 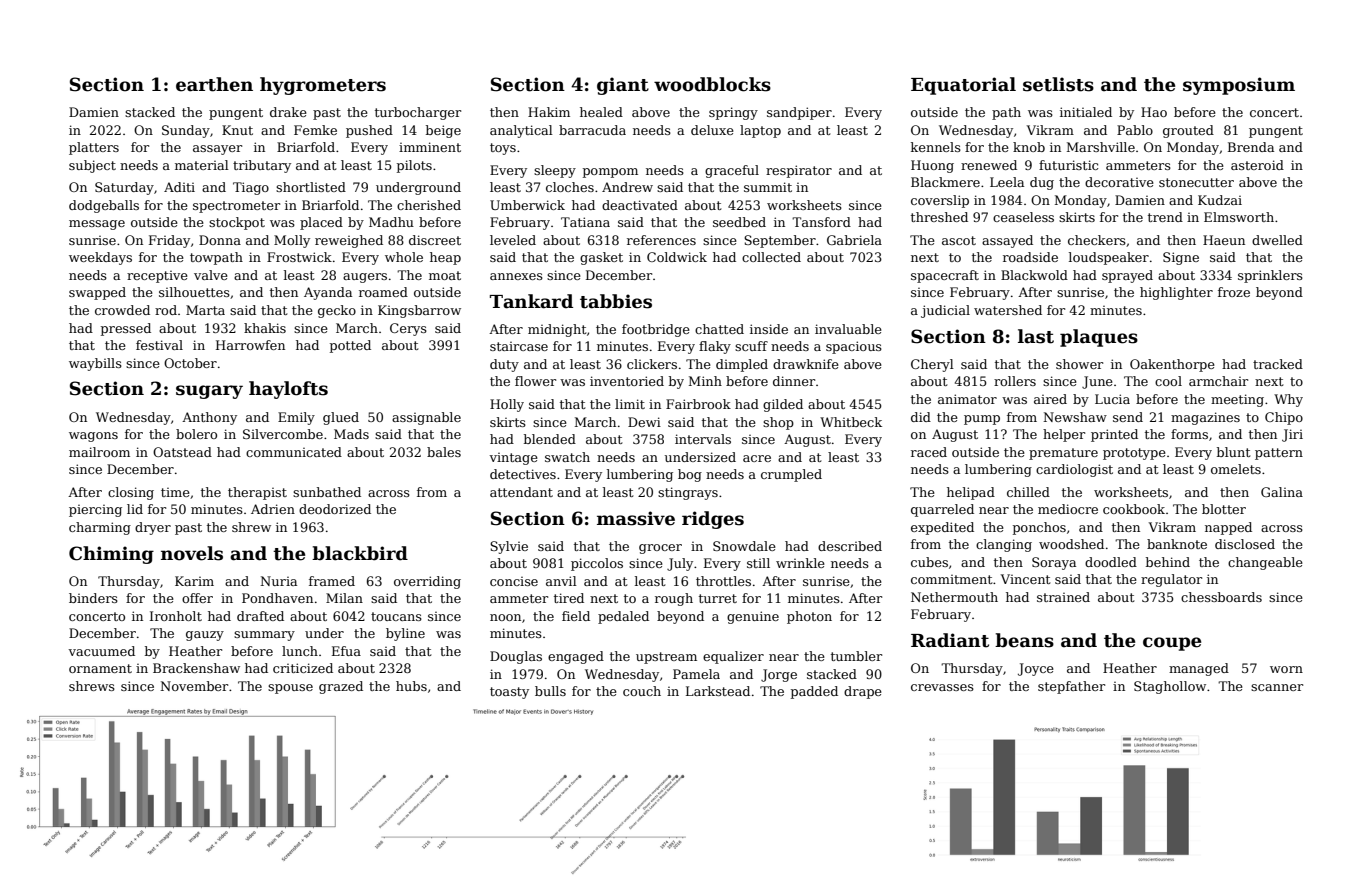 What do you see at coordinates (768, 187) in the screenshot?
I see `summit` at bounding box center [768, 187].
